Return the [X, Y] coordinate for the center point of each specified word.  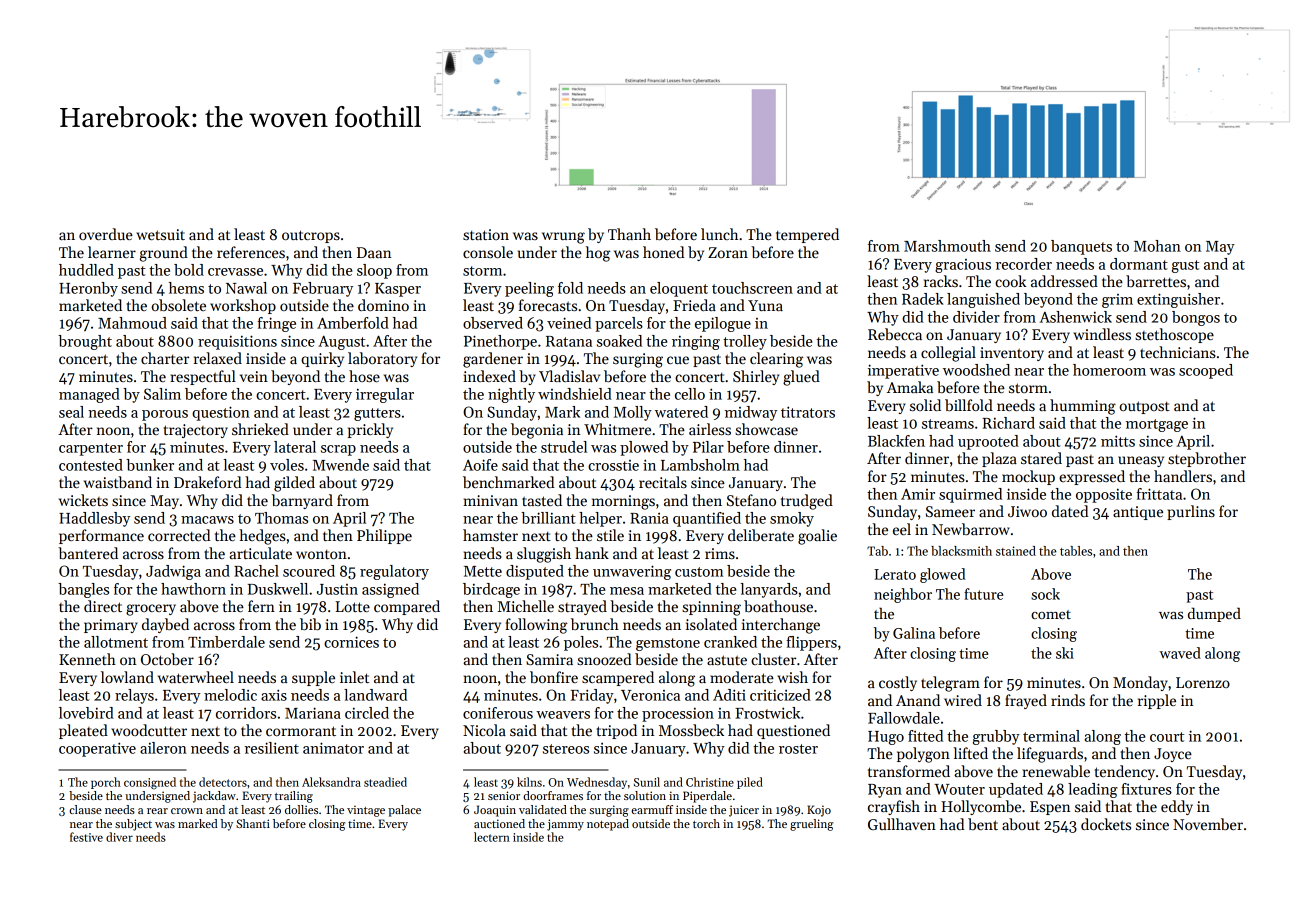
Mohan [1157, 246]
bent [983, 824]
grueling [811, 825]
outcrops [311, 236]
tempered [807, 235]
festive [86, 837]
